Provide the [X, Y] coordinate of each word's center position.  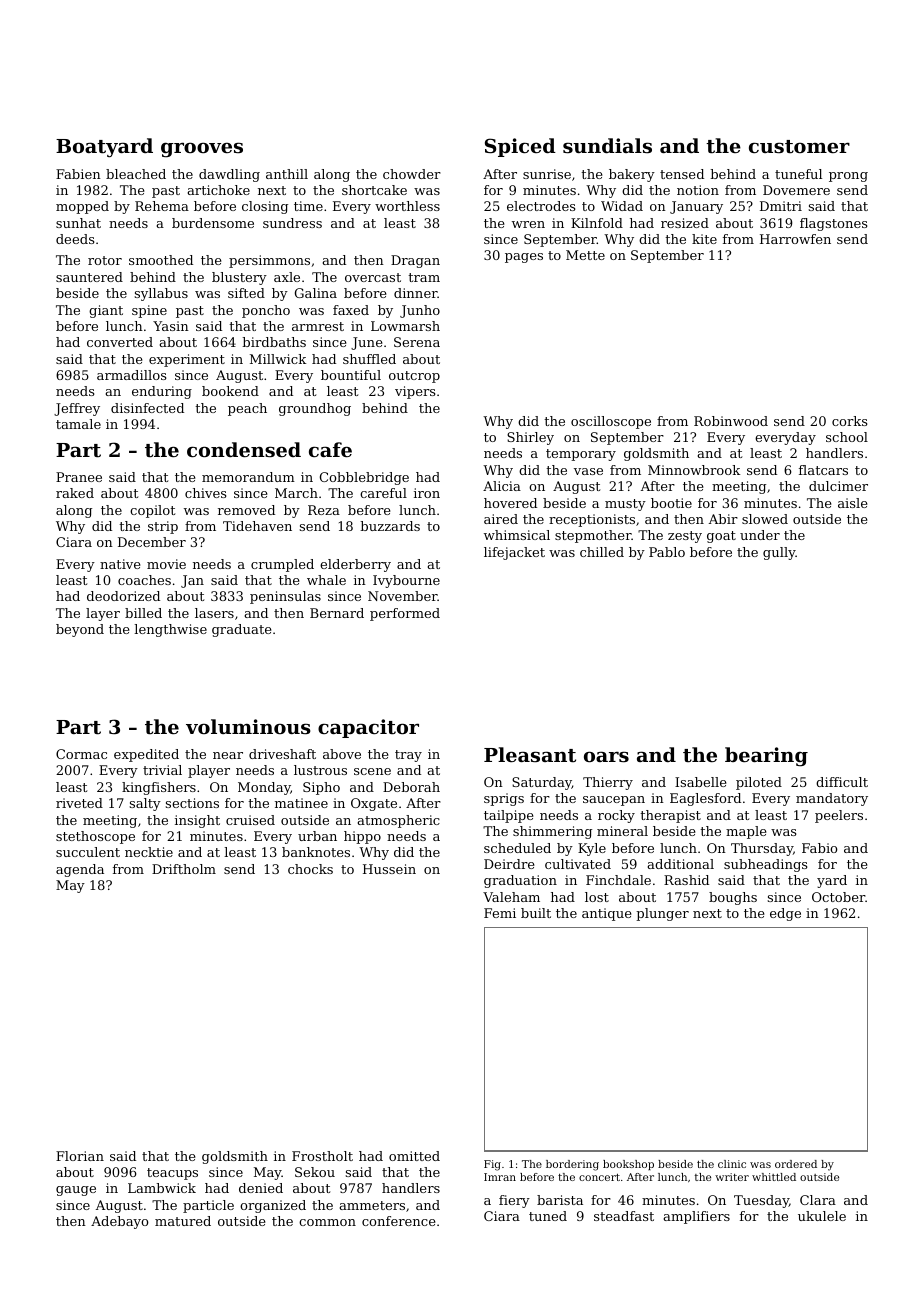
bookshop [628, 1165]
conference [398, 1221]
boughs [733, 898]
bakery [632, 175]
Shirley [530, 438]
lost [597, 897]
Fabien [78, 174]
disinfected [147, 408]
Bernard [337, 613]
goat [721, 537]
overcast [373, 277]
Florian [80, 1156]
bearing [766, 757]
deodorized [123, 596]
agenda [80, 870]
